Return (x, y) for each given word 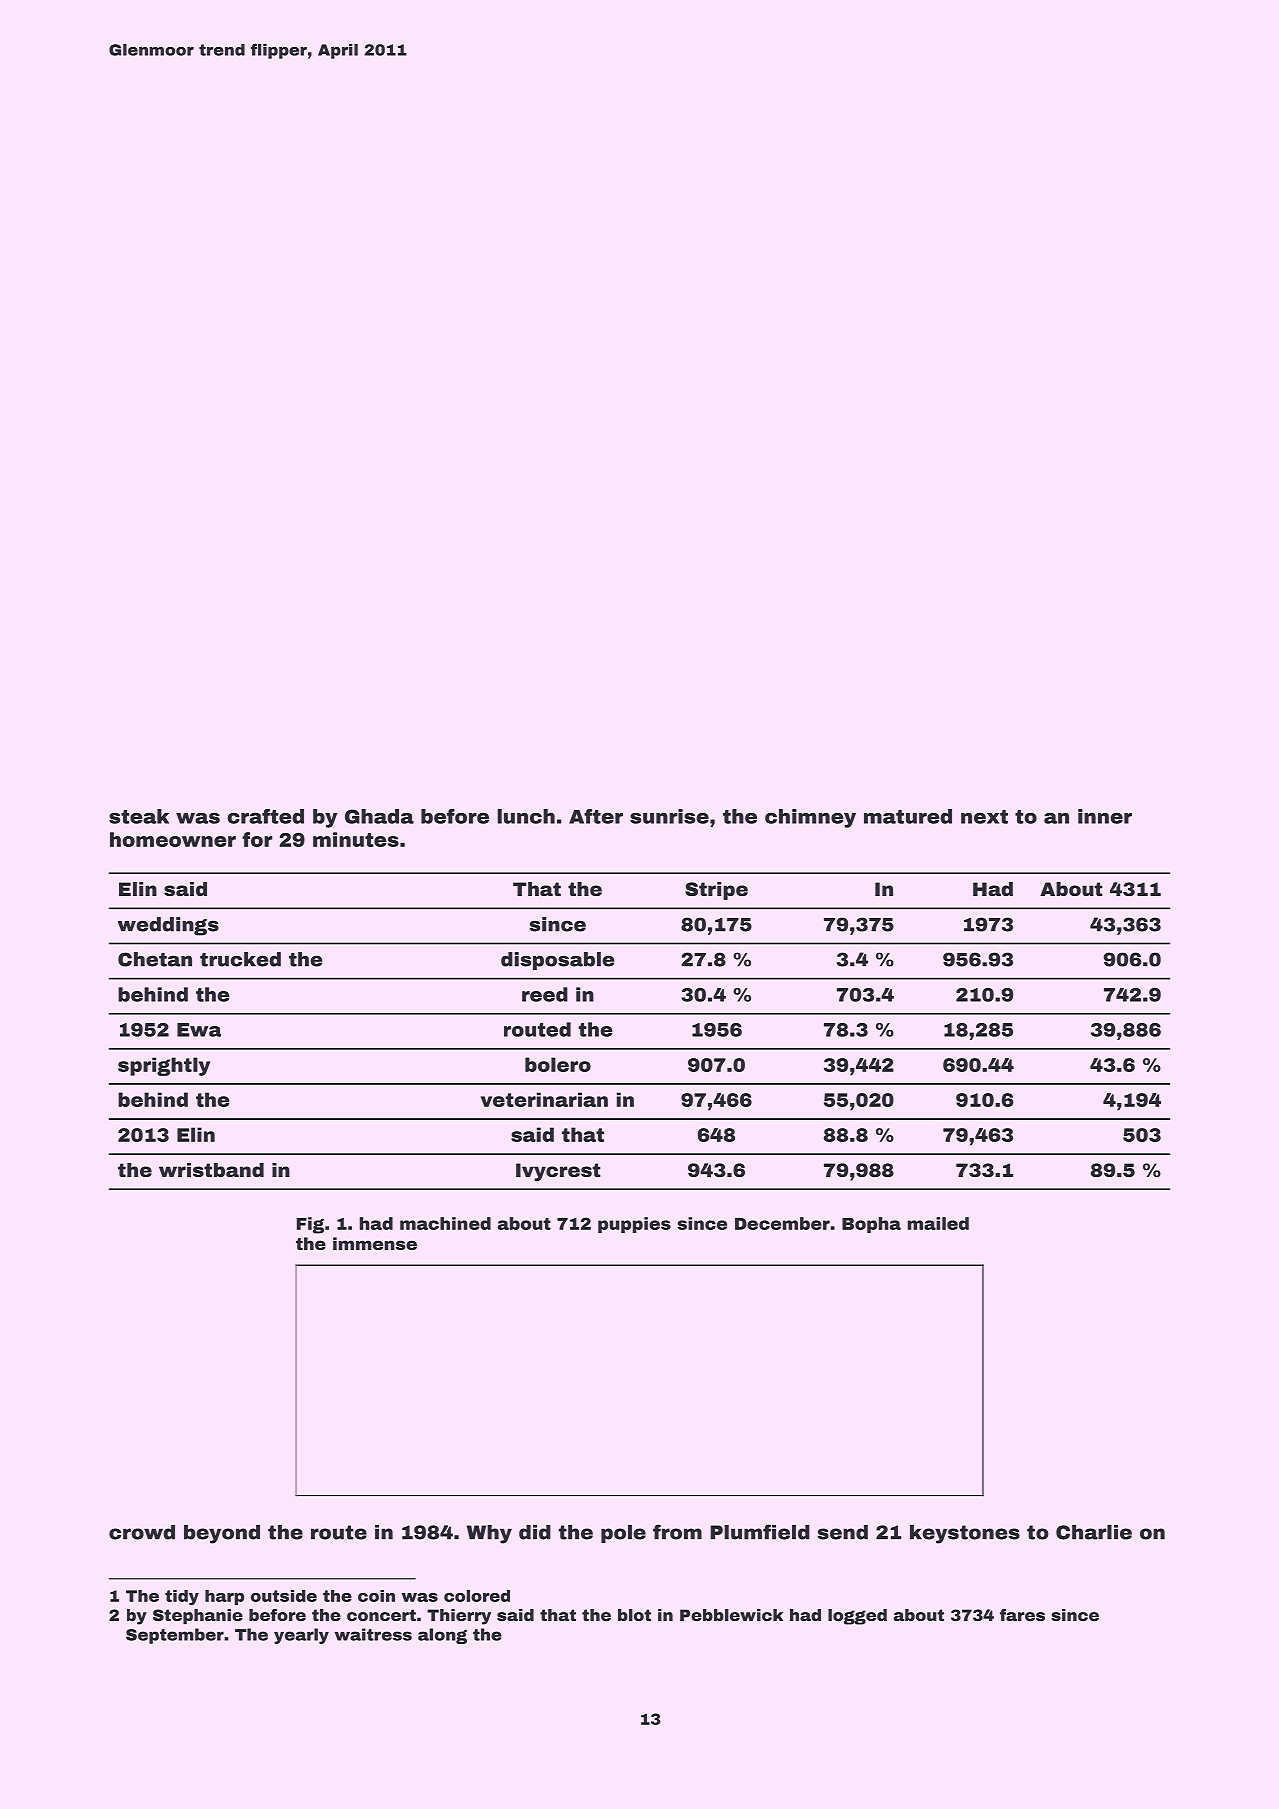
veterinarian (544, 1099)
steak (139, 816)
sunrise (669, 816)
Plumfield (760, 1532)
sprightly (164, 1066)
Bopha (871, 1225)
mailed (938, 1223)
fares (1022, 1615)
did (535, 1532)
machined (445, 1223)
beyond (222, 1534)
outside (284, 1596)
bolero (558, 1064)
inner (1105, 816)
